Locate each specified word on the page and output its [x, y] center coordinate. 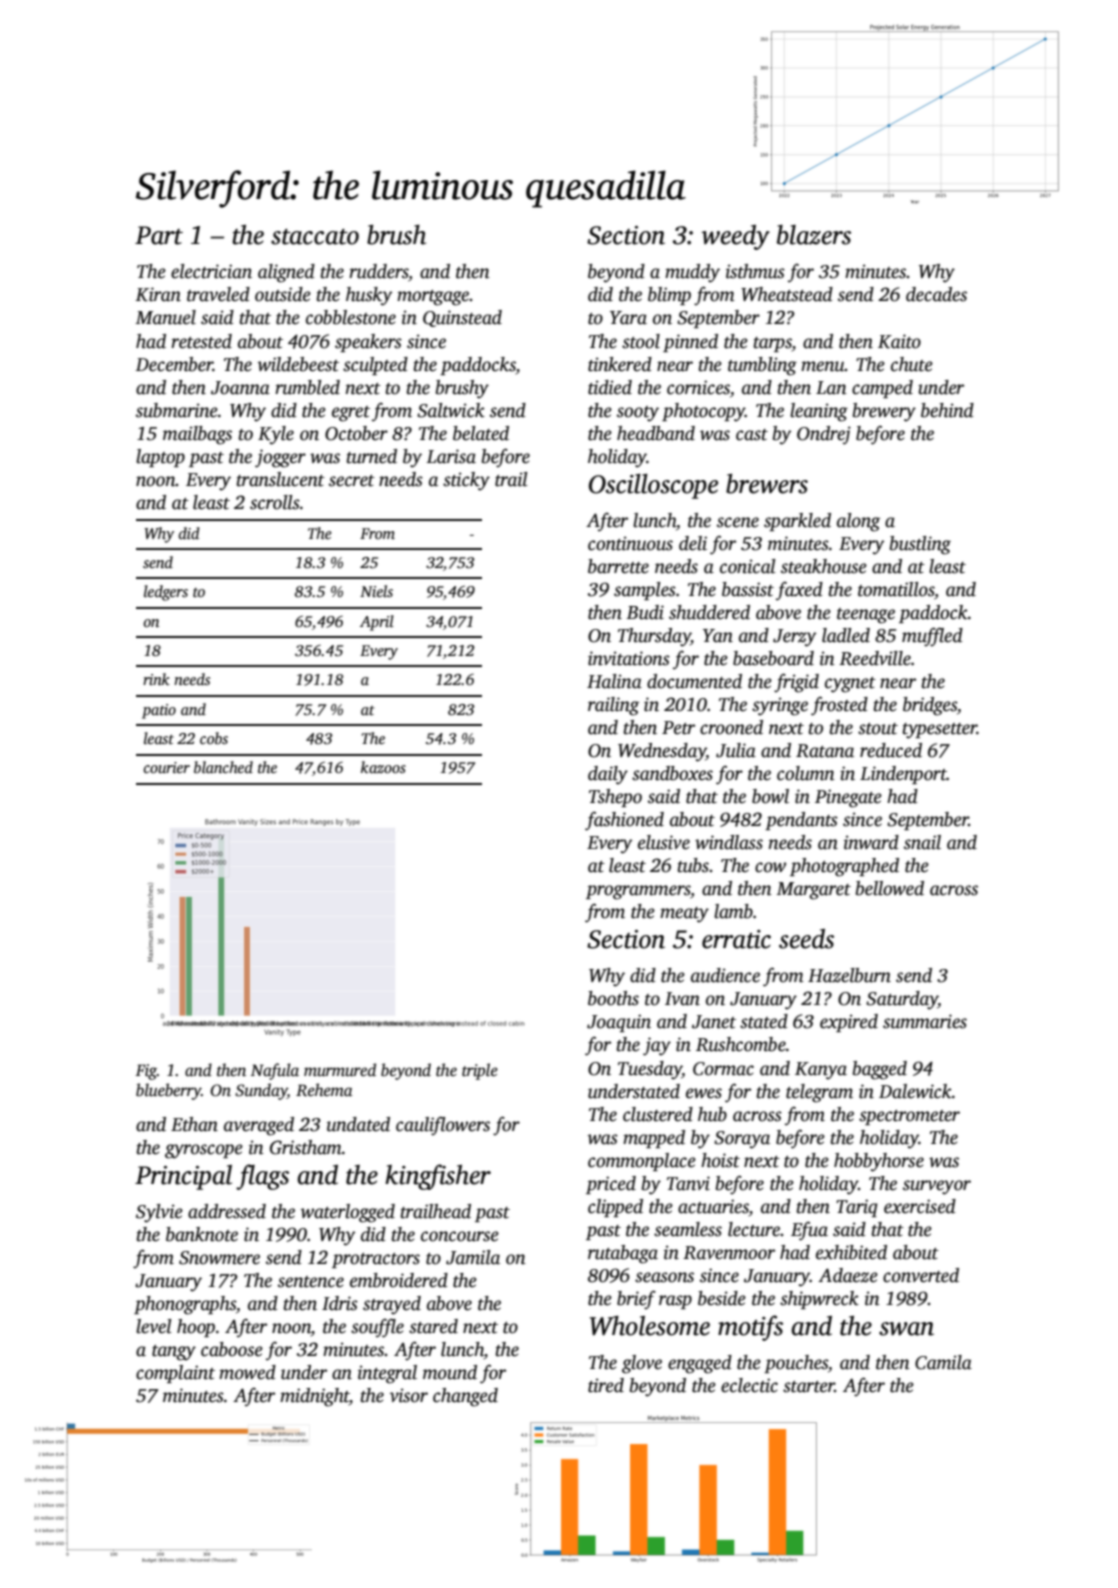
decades [936, 294]
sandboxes [672, 773]
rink [156, 679]
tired [606, 1385]
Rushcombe [741, 1044]
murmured [340, 1070]
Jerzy [794, 638]
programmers [638, 892]
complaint [175, 1374]
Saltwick [451, 410]
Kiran [158, 294]
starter [809, 1387]
